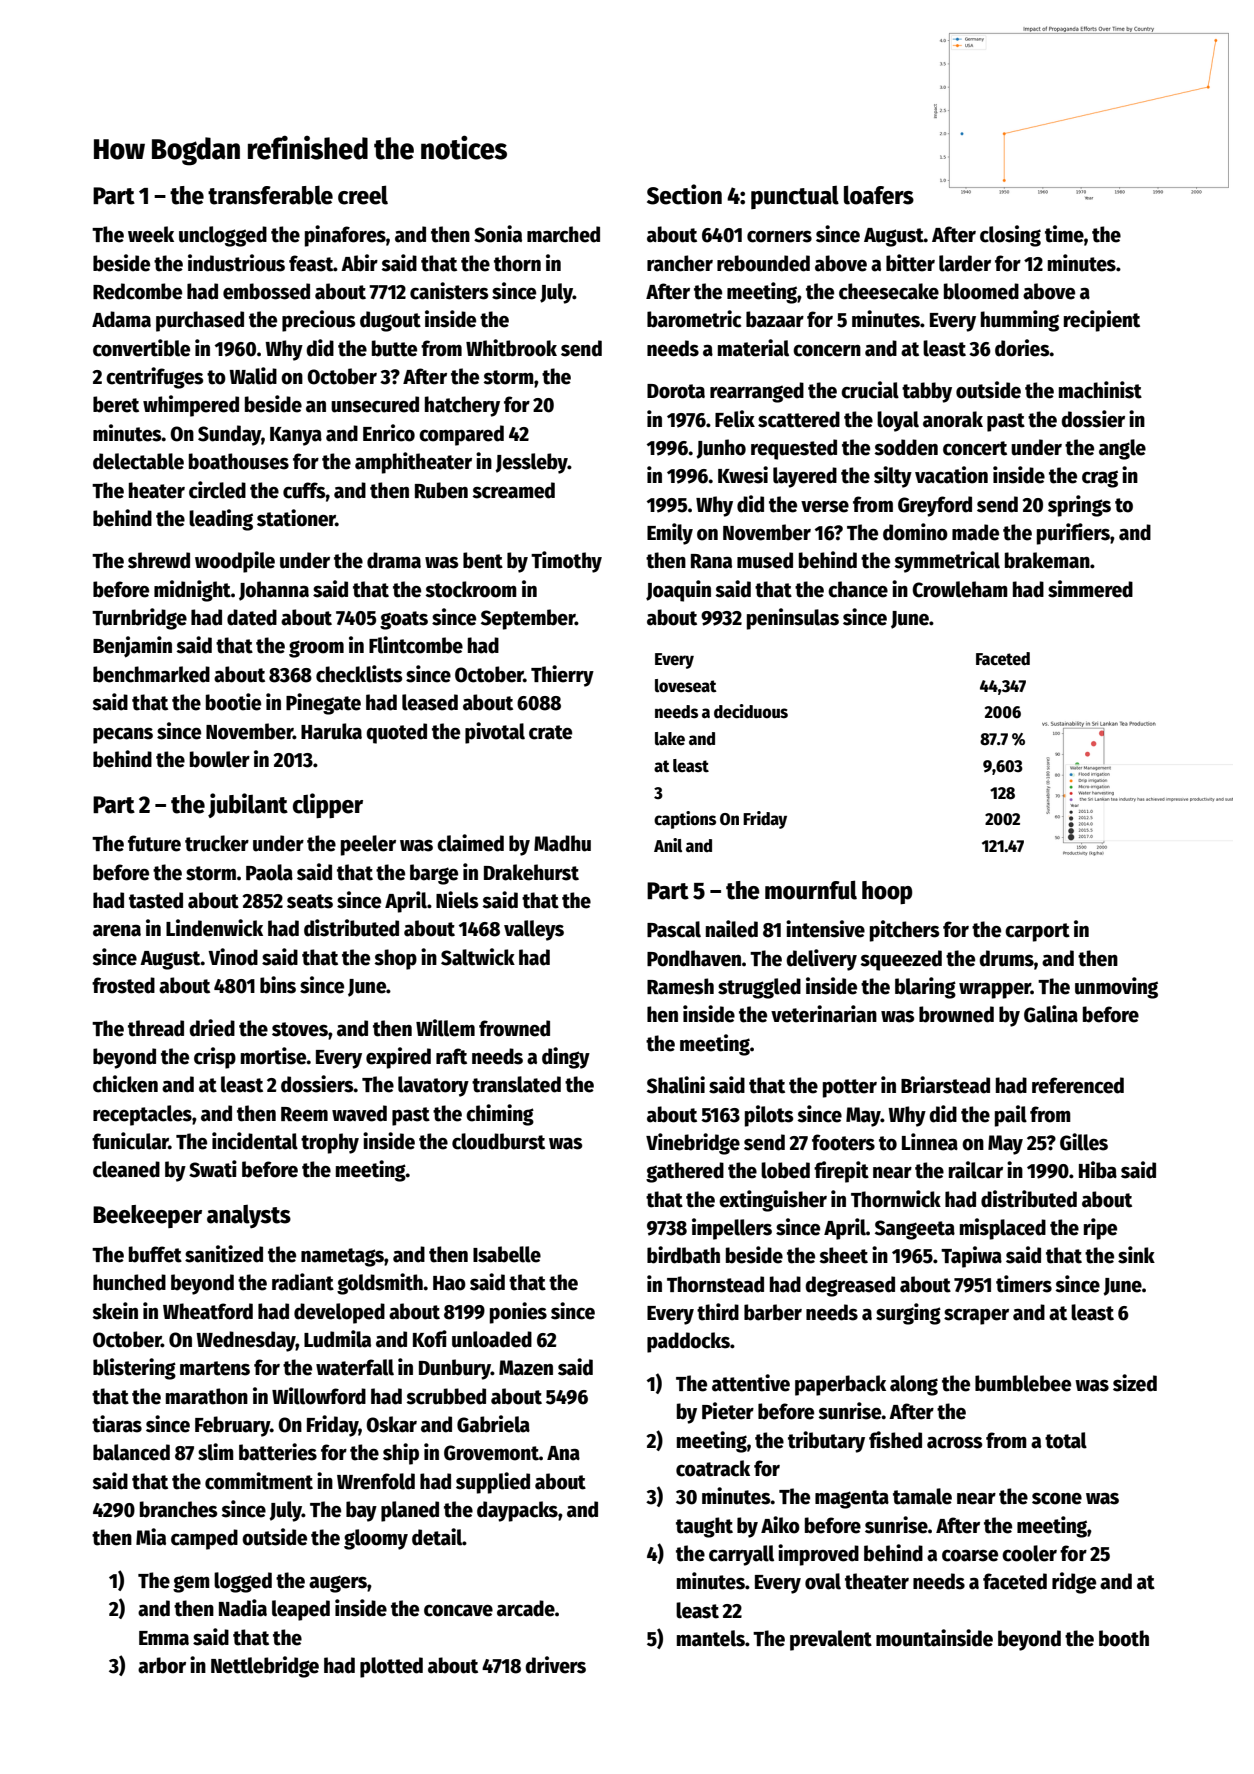 Image resolution: width=1254 pixels, height=1774 pixels. What do you see at coordinates (684, 194) in the screenshot?
I see `Section` at bounding box center [684, 194].
